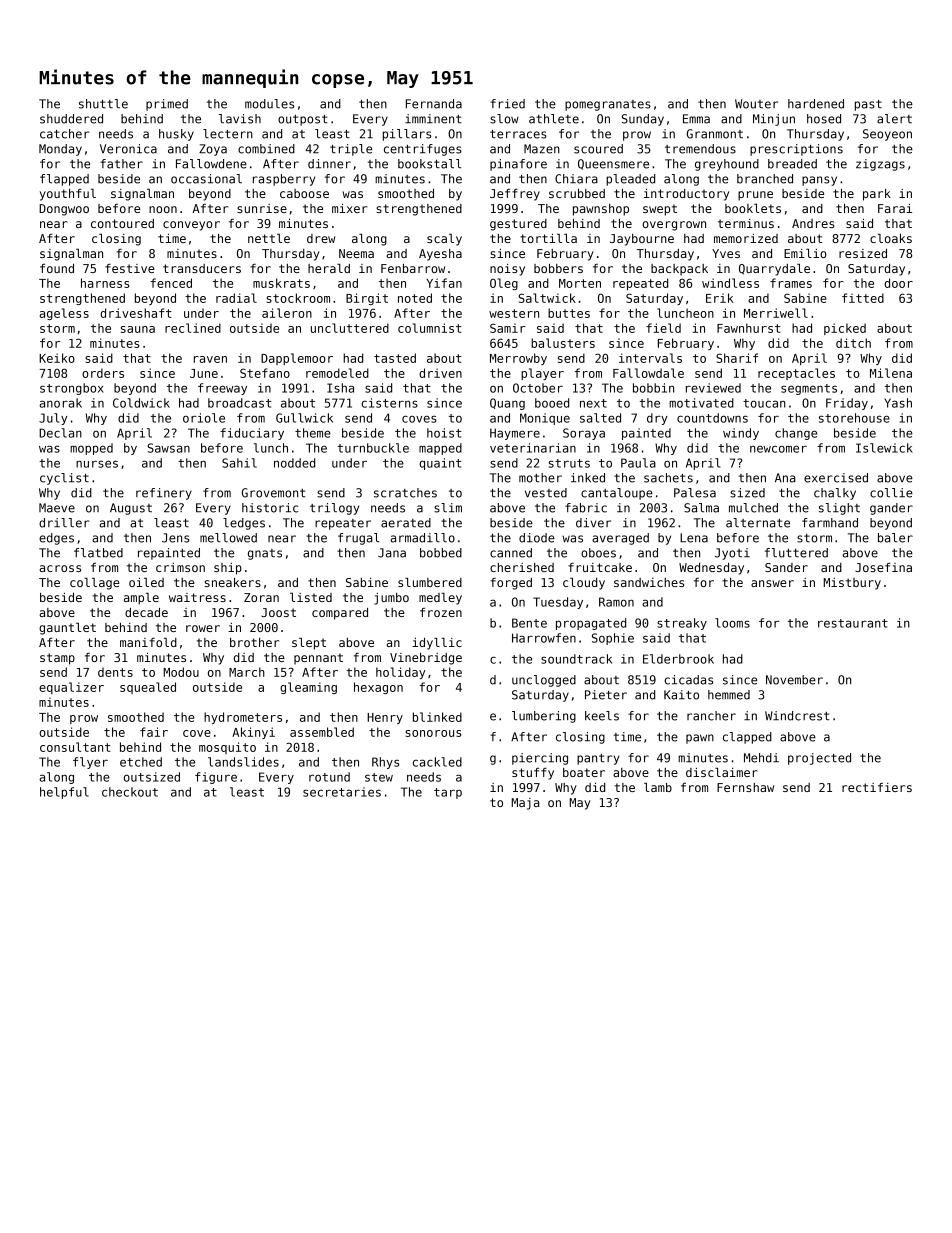  I want to click on mellowed, so click(228, 538).
